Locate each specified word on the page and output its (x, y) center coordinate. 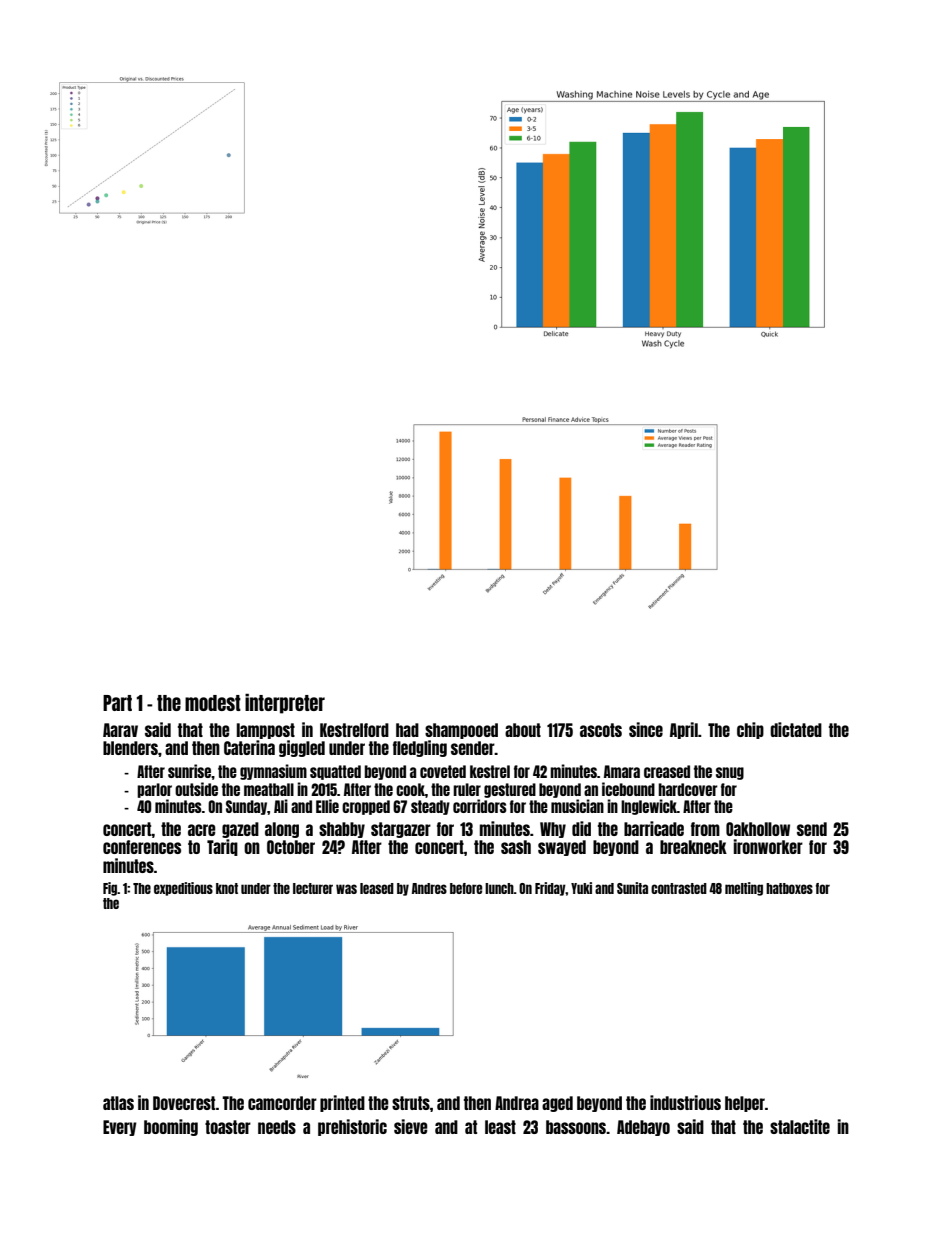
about (523, 730)
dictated (796, 729)
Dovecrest (184, 1103)
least (500, 1127)
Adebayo (643, 1128)
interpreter (285, 703)
